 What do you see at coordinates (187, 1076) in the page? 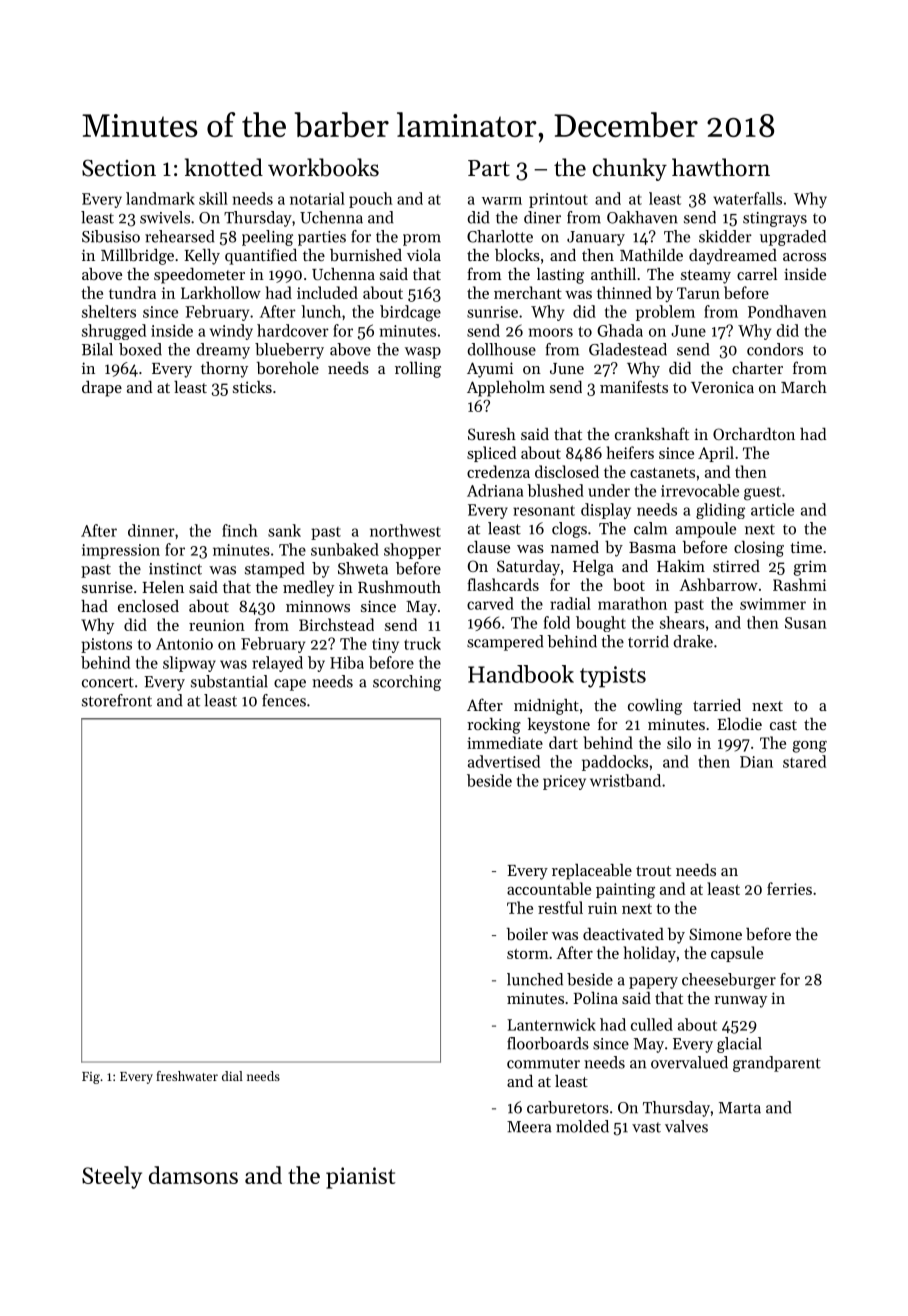
I see `freshwater` at bounding box center [187, 1076].
